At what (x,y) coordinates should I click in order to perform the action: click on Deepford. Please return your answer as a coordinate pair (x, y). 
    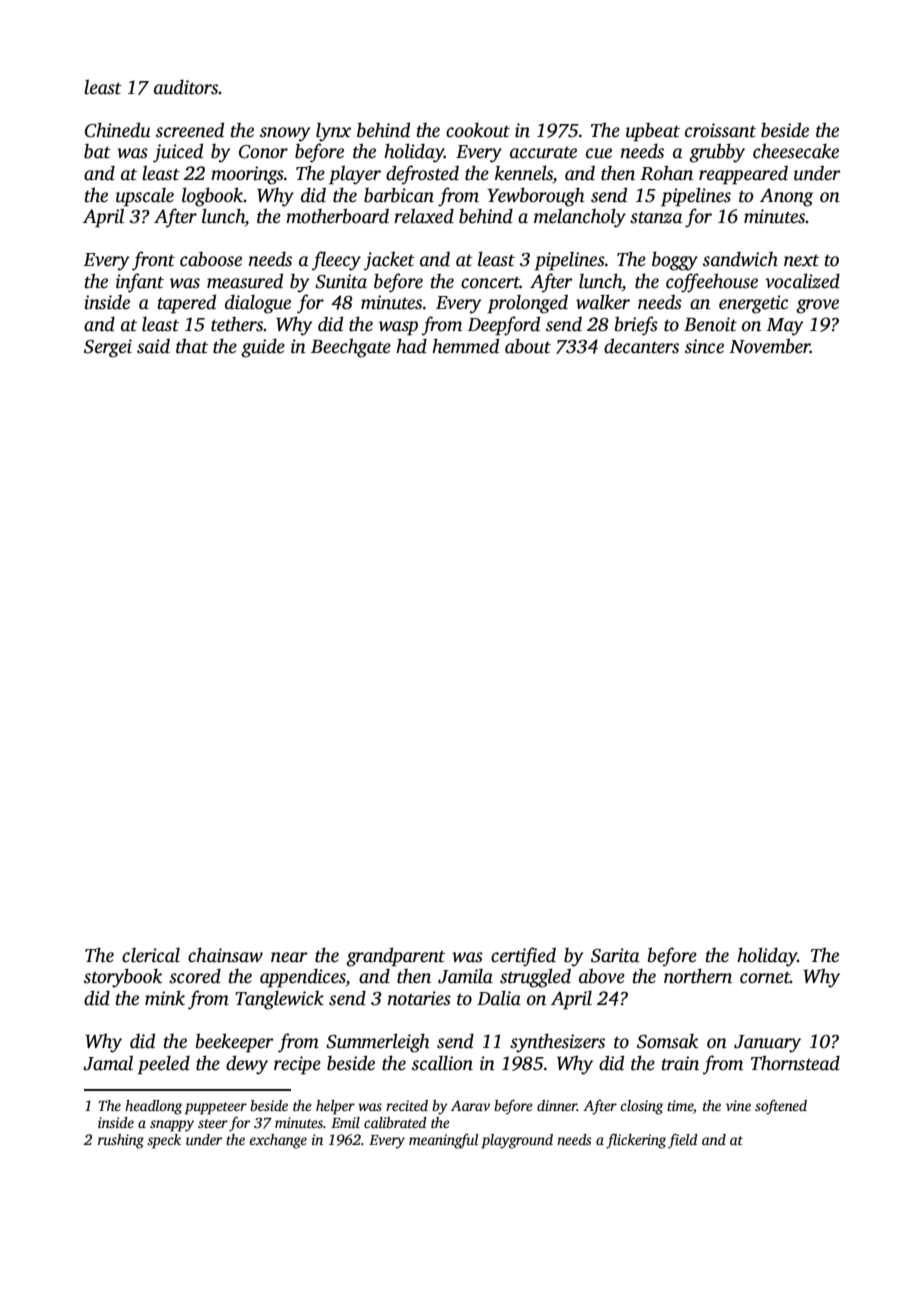
    Looking at the image, I should click on (503, 326).
